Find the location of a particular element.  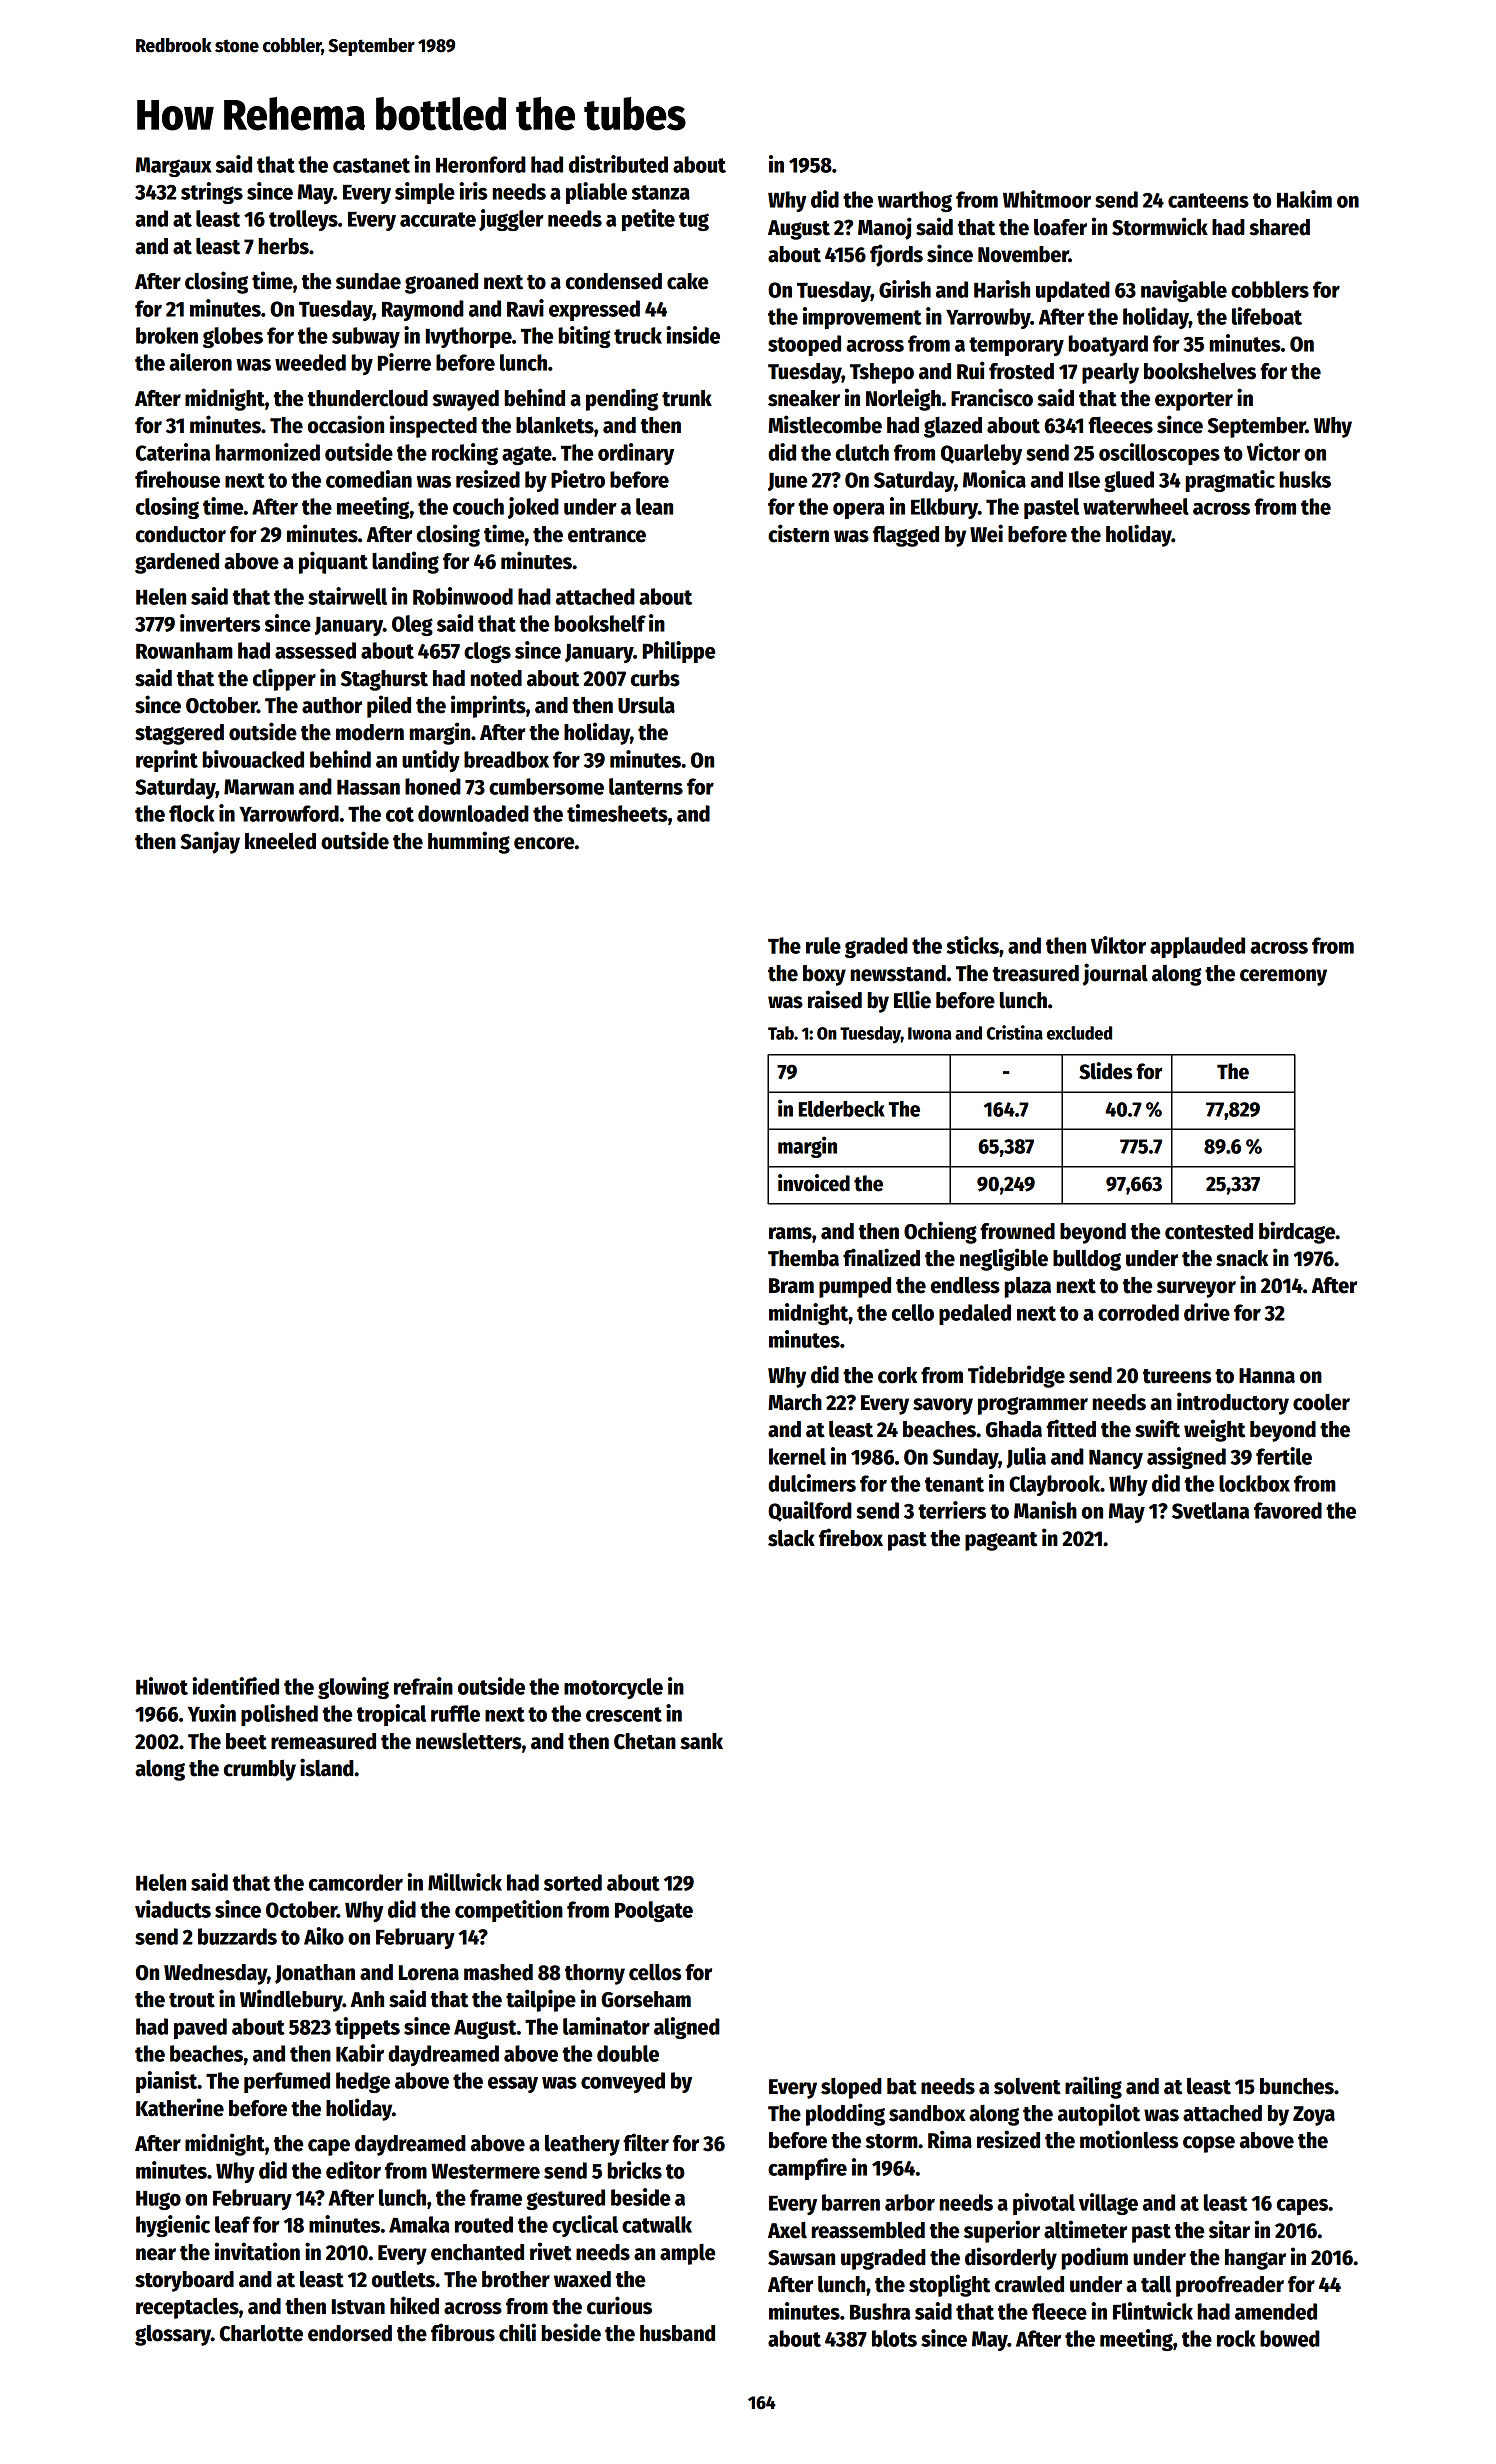

corroded is located at coordinates (1138, 1312).
